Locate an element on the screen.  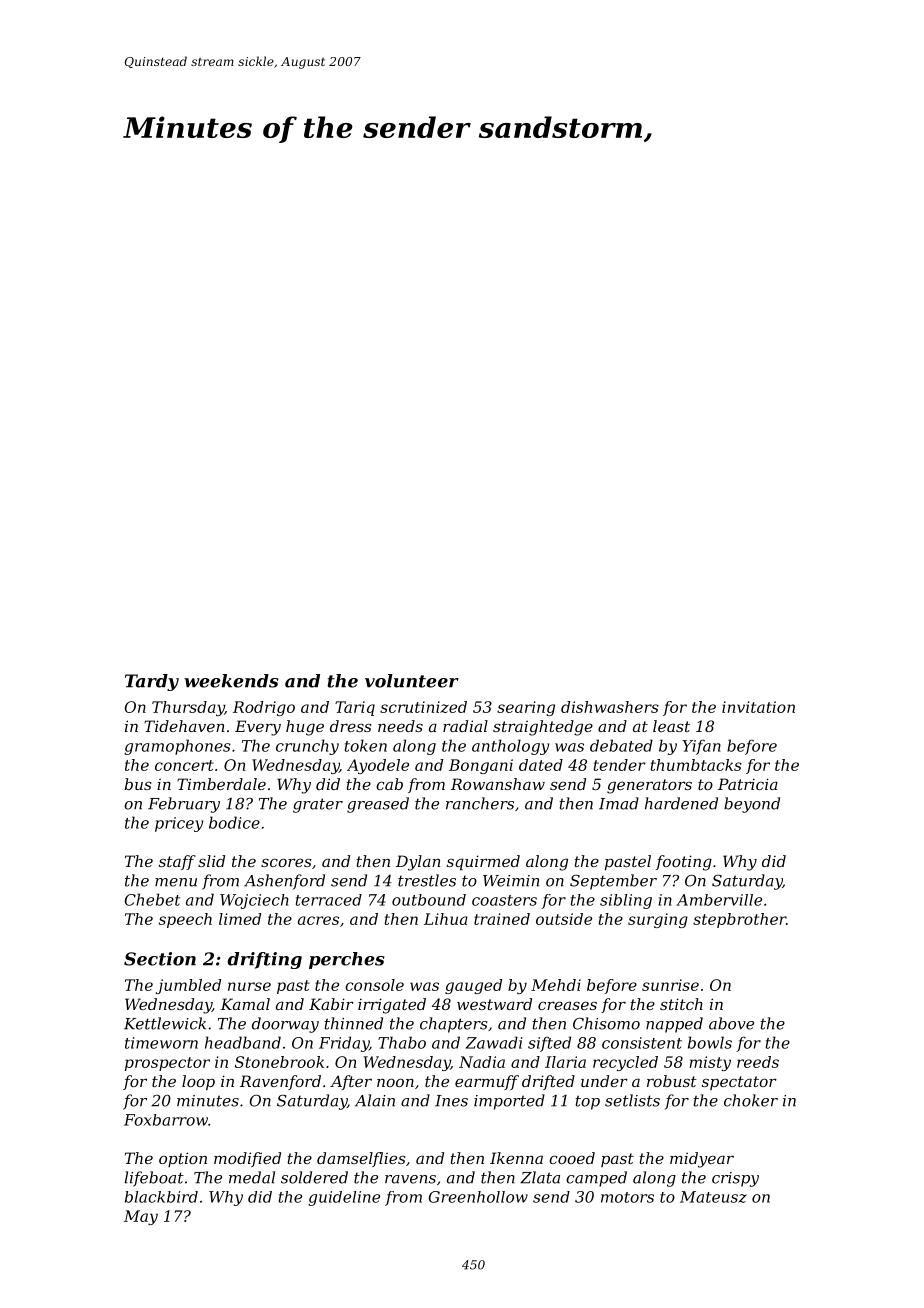
May is located at coordinates (141, 1217).
